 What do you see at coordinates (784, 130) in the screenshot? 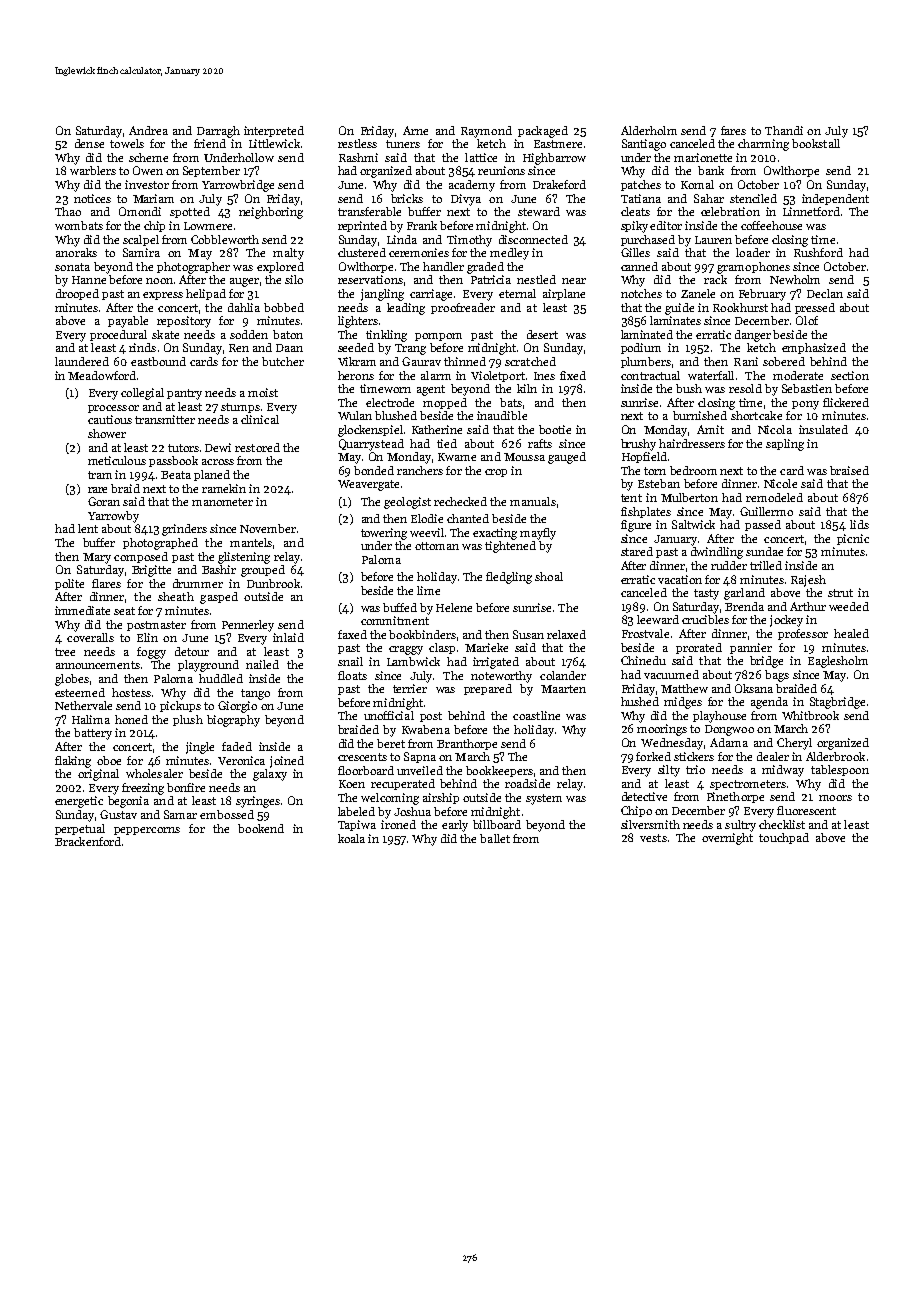
I see `Thandi` at bounding box center [784, 130].
